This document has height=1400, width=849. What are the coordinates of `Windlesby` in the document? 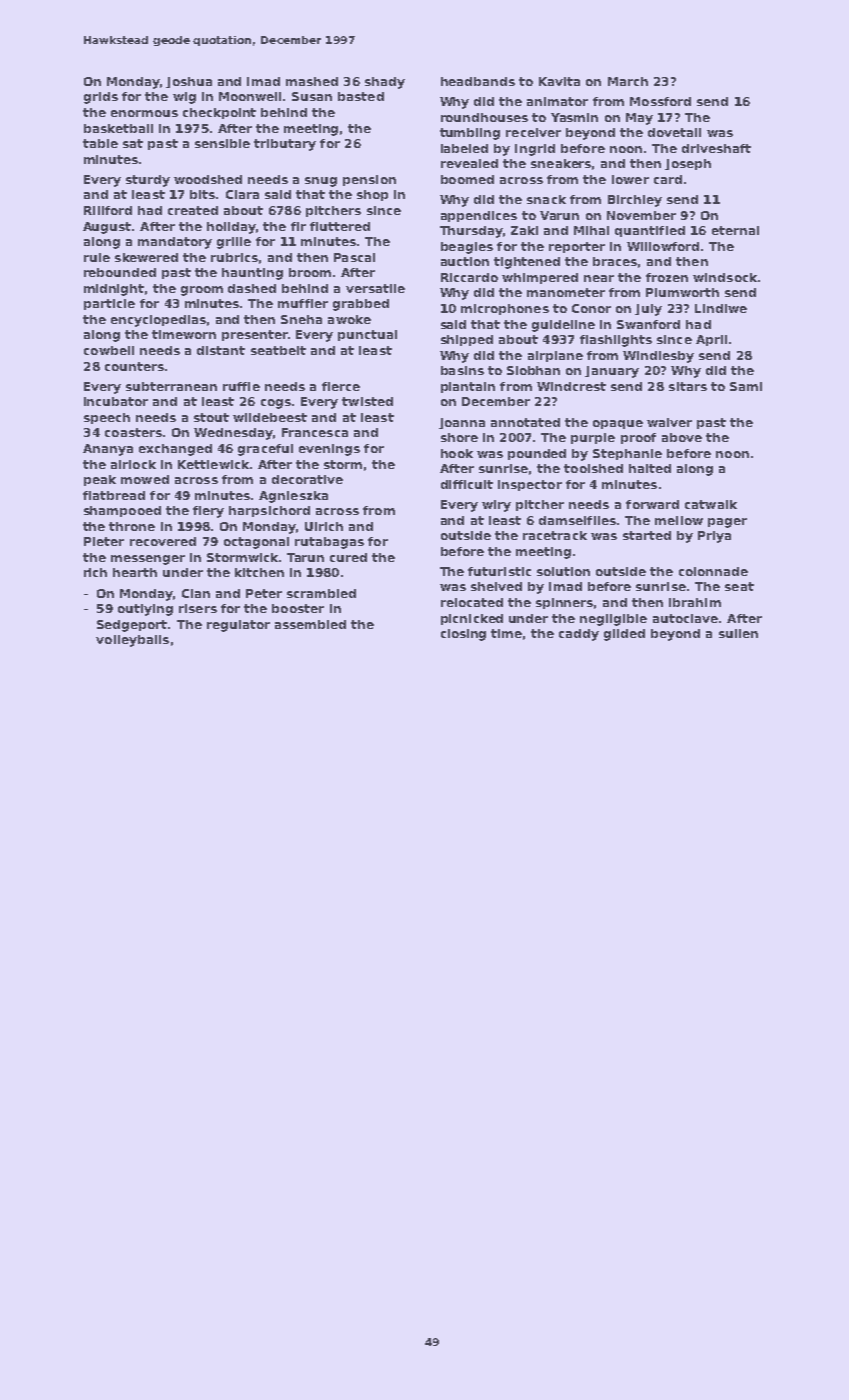 It's located at (658, 357).
